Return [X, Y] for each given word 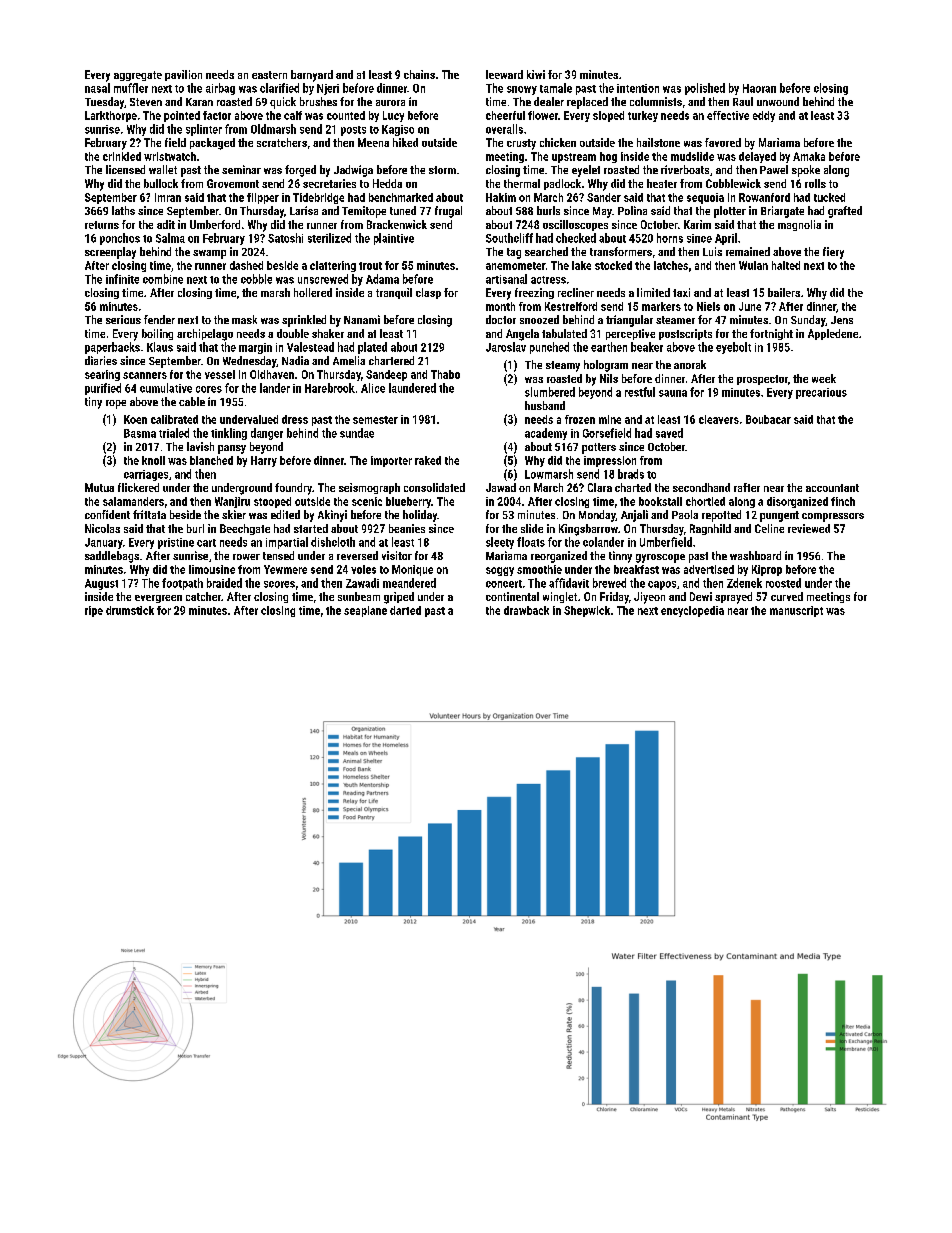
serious [123, 319]
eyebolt [733, 348]
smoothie [539, 569]
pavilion [183, 75]
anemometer [516, 266]
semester [375, 420]
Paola [685, 514]
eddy [764, 116]
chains [419, 74]
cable [192, 401]
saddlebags [112, 557]
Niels [708, 306]
